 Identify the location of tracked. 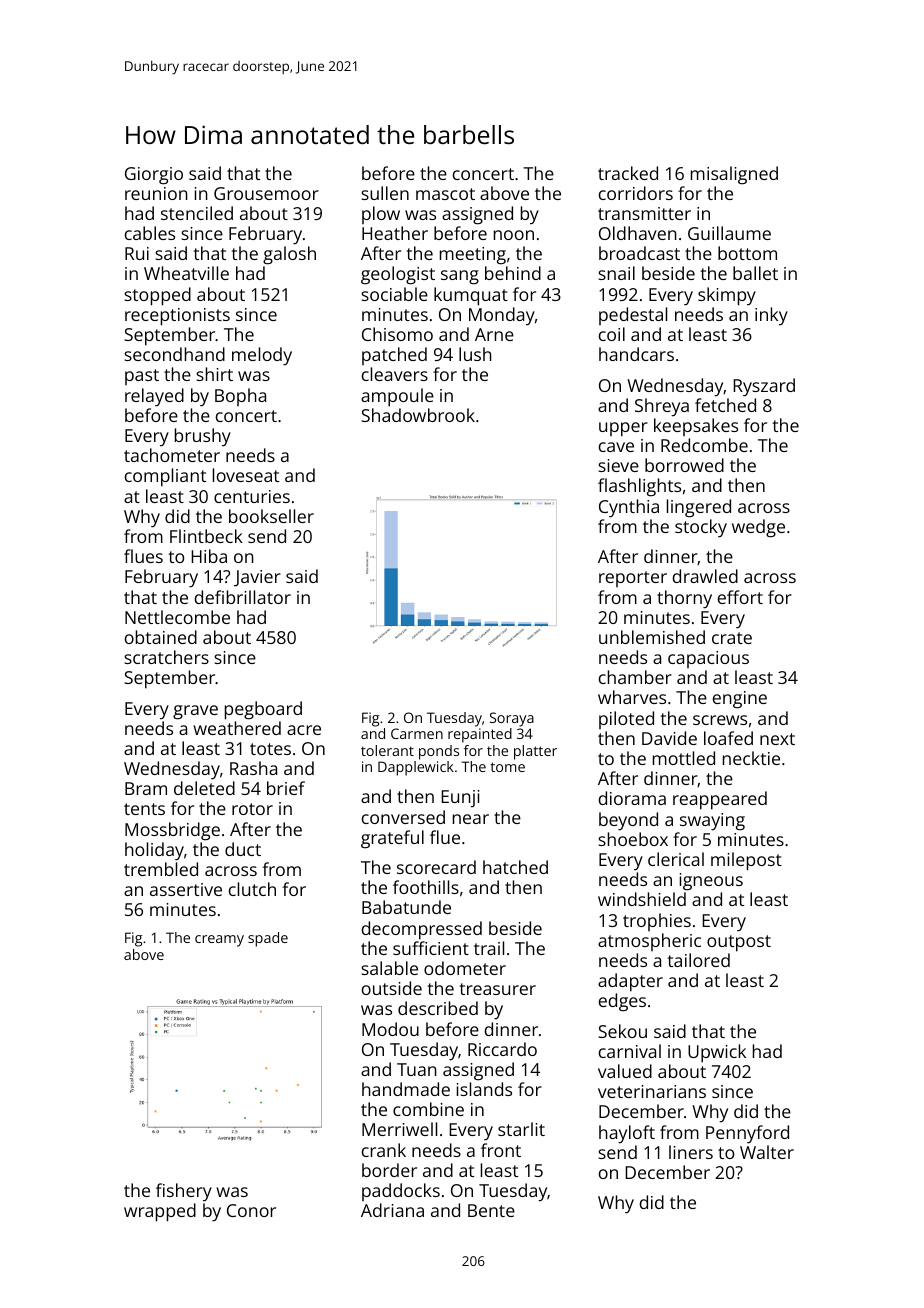
(628, 173).
